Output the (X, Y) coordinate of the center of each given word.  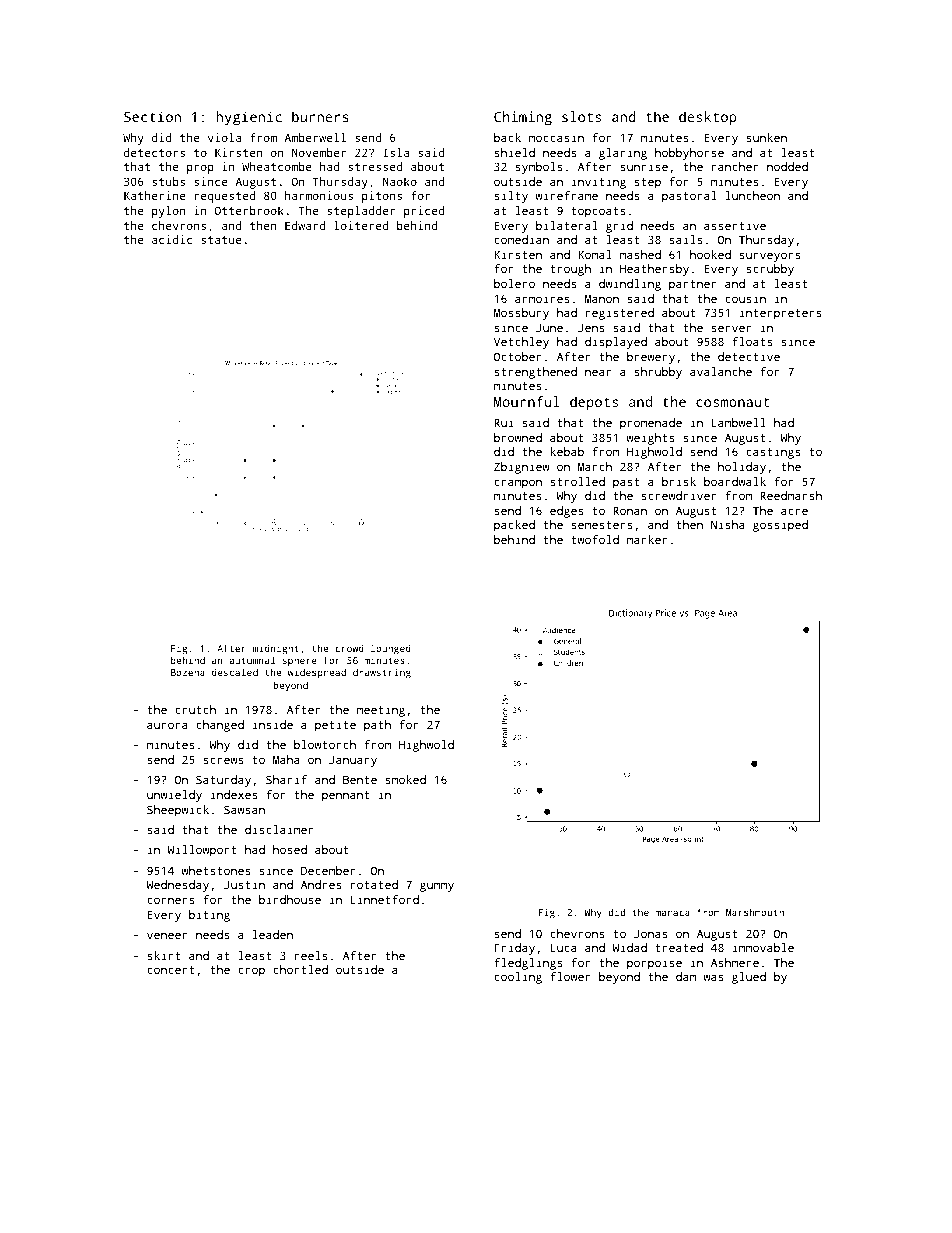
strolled (577, 481)
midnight (276, 650)
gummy (437, 887)
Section (152, 116)
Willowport (201, 851)
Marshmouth (755, 912)
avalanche (721, 371)
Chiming (523, 118)
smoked (405, 779)
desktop (707, 118)
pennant (345, 796)
